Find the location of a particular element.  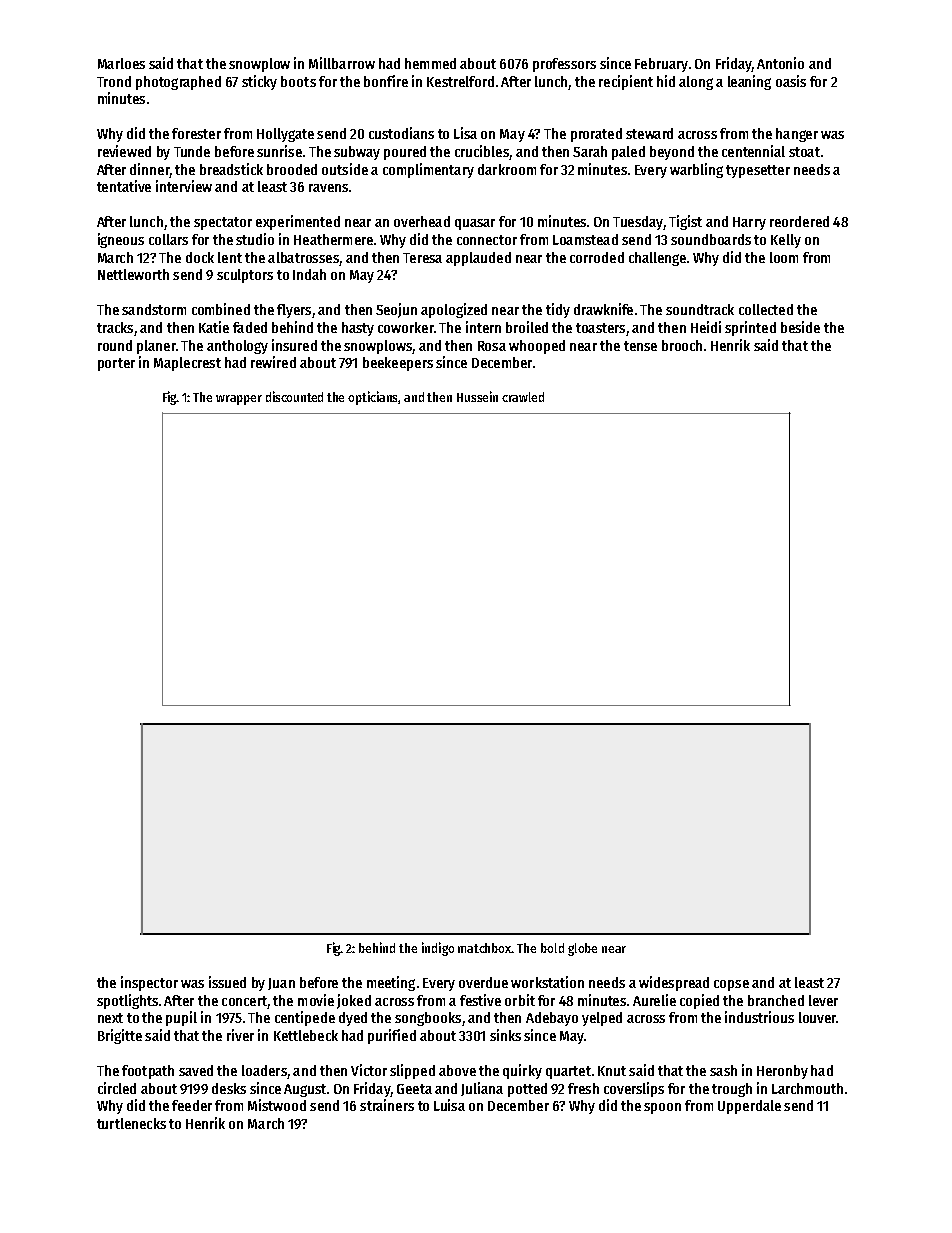

centipede is located at coordinates (305, 1018).
